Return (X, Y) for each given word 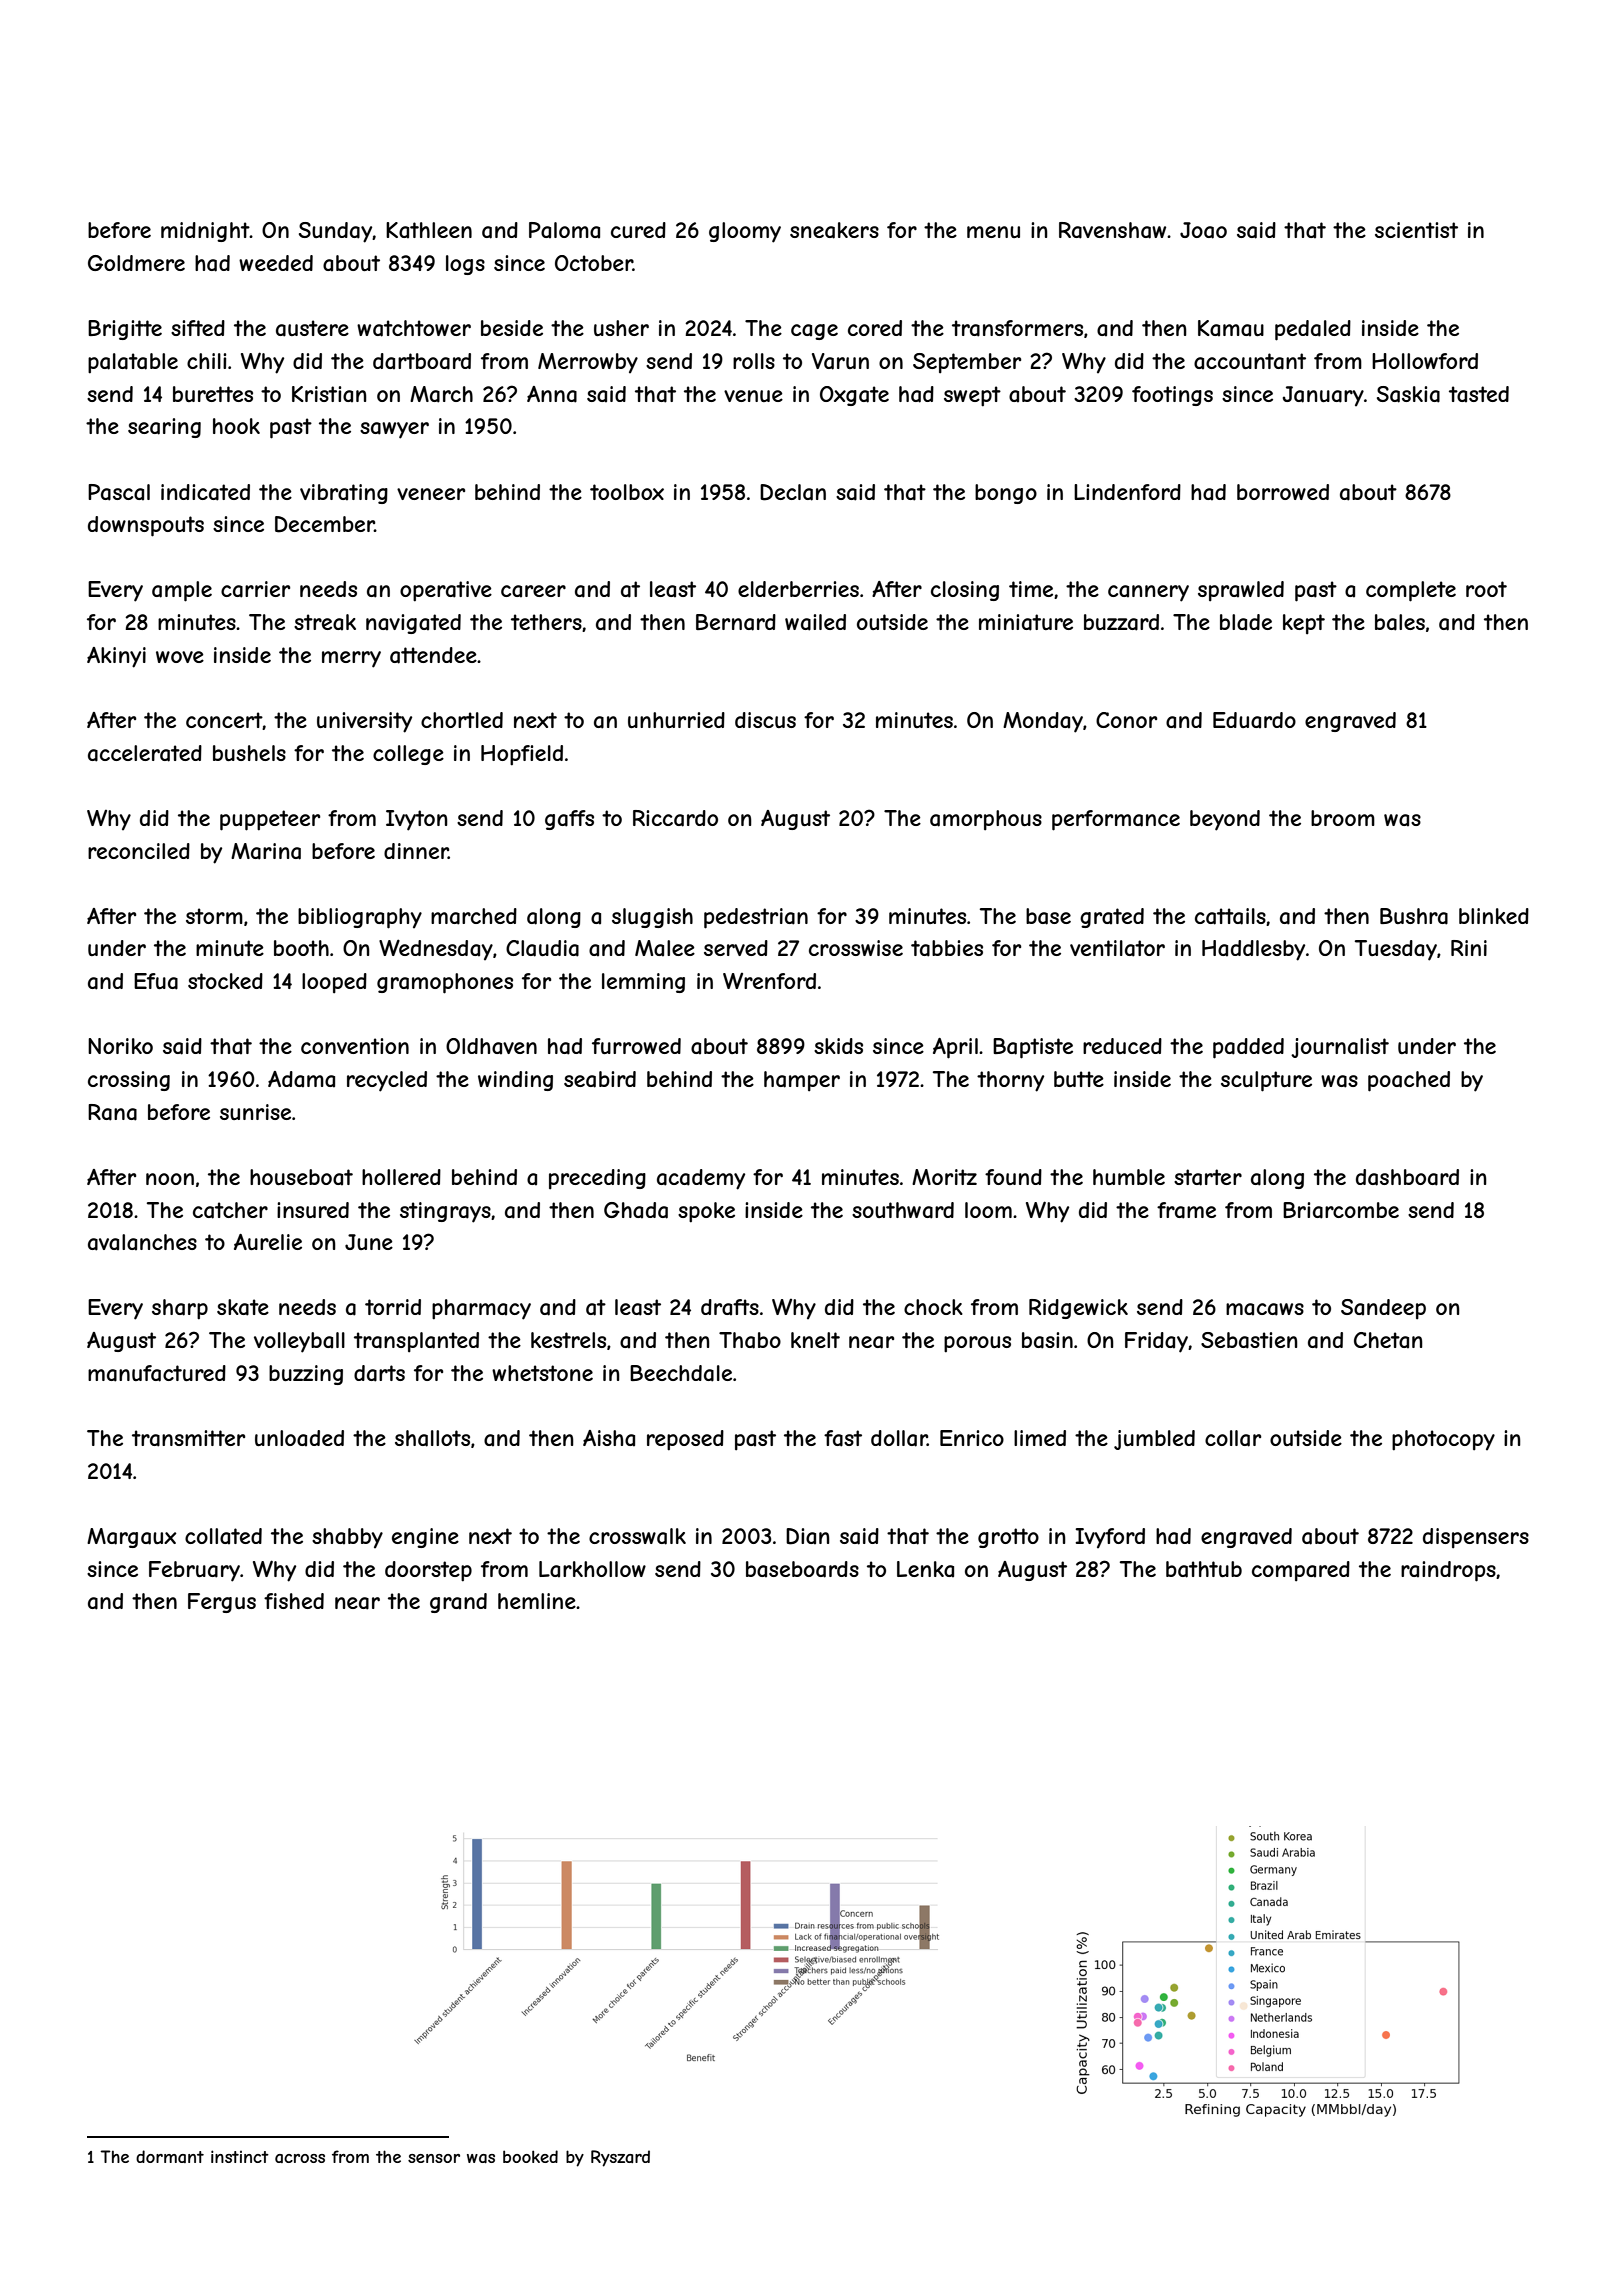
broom (1343, 818)
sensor (434, 2158)
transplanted (416, 1342)
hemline (537, 1601)
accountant (1250, 361)
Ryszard (620, 2158)
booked (530, 2156)
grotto (1008, 1538)
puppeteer (270, 820)
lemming (643, 983)
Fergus (222, 1603)
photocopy (1443, 1440)
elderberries (798, 589)
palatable (133, 363)
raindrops (1448, 1571)
